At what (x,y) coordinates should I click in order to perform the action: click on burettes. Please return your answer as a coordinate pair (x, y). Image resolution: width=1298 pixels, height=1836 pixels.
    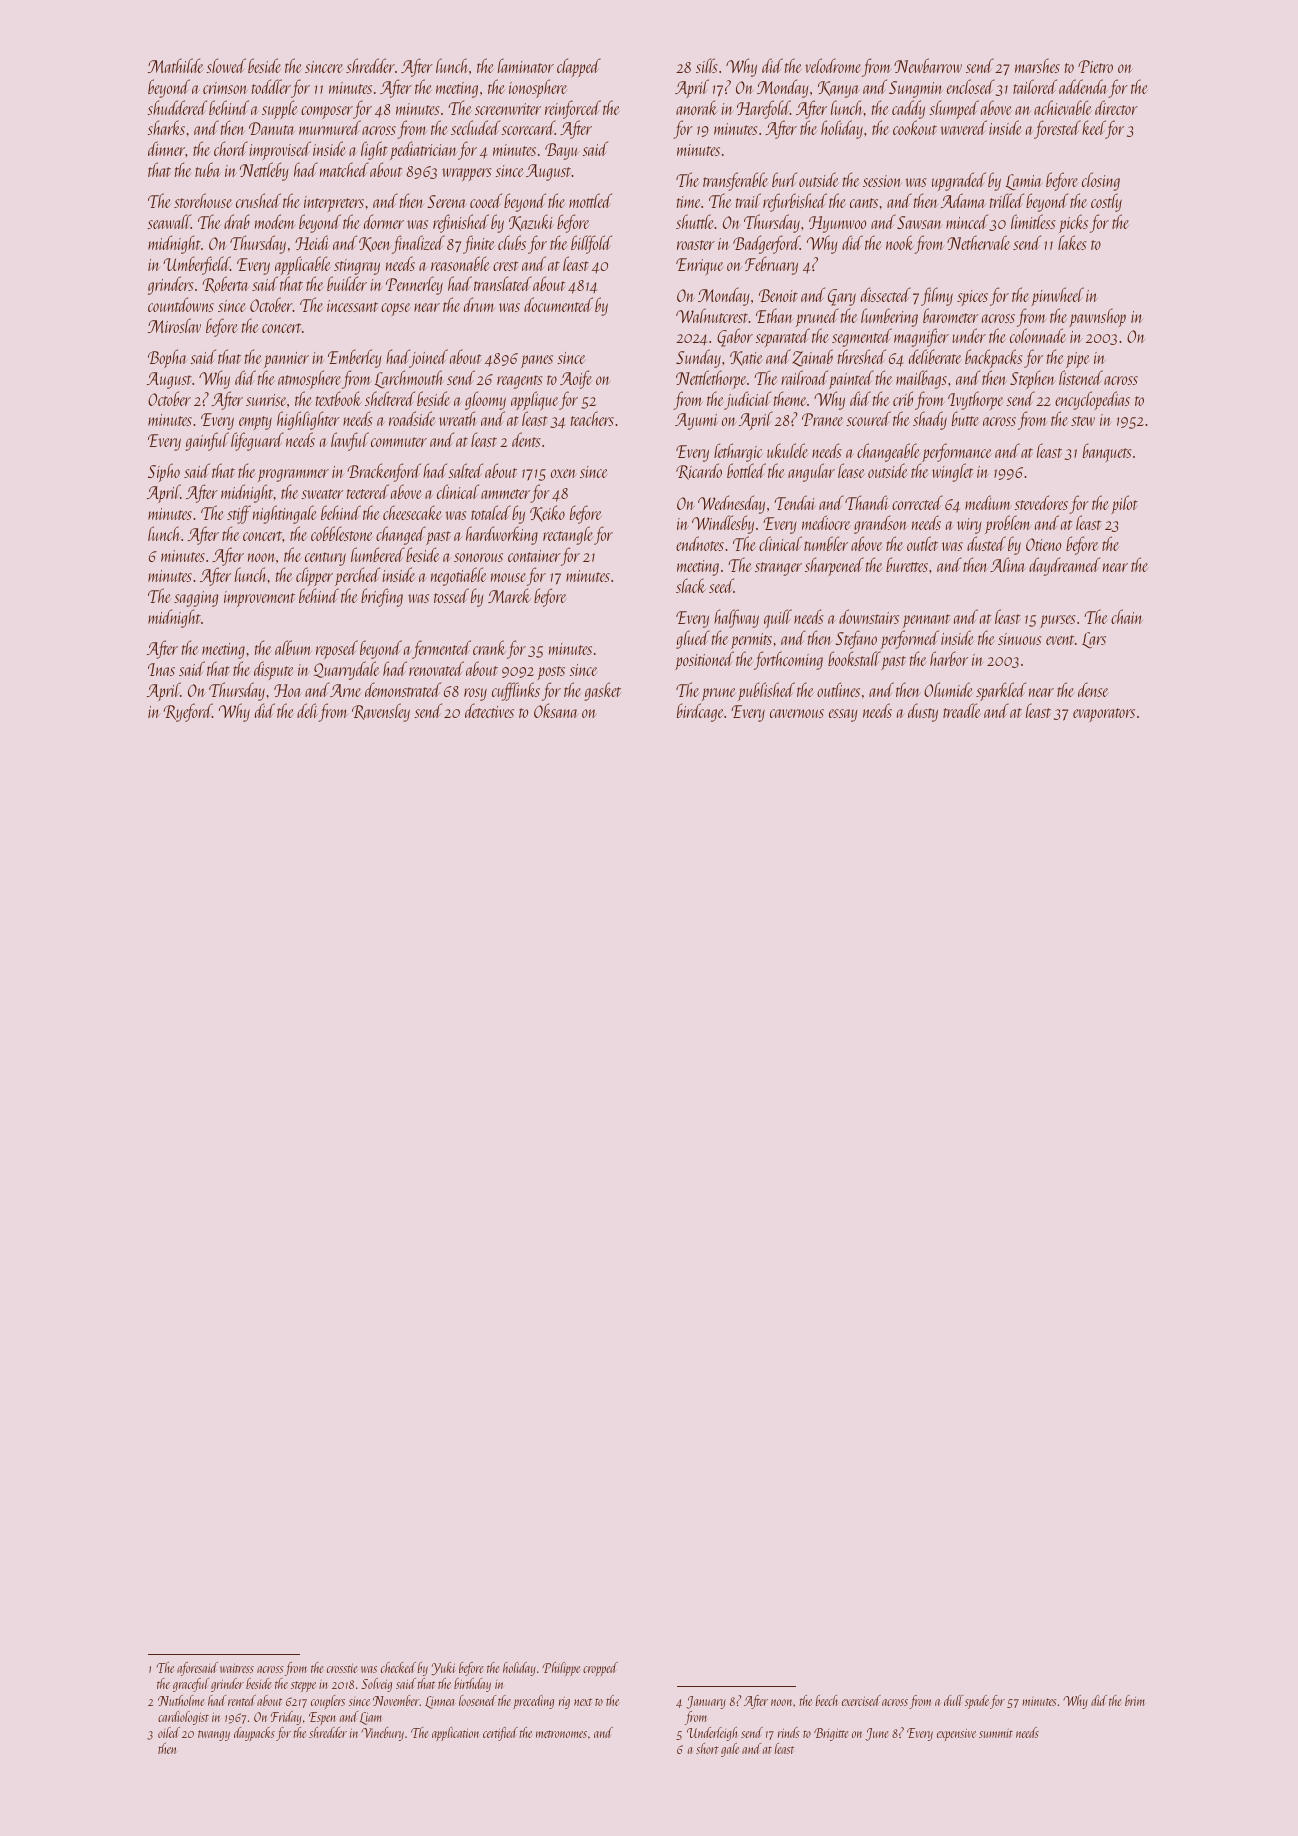
    Looking at the image, I should click on (907, 564).
